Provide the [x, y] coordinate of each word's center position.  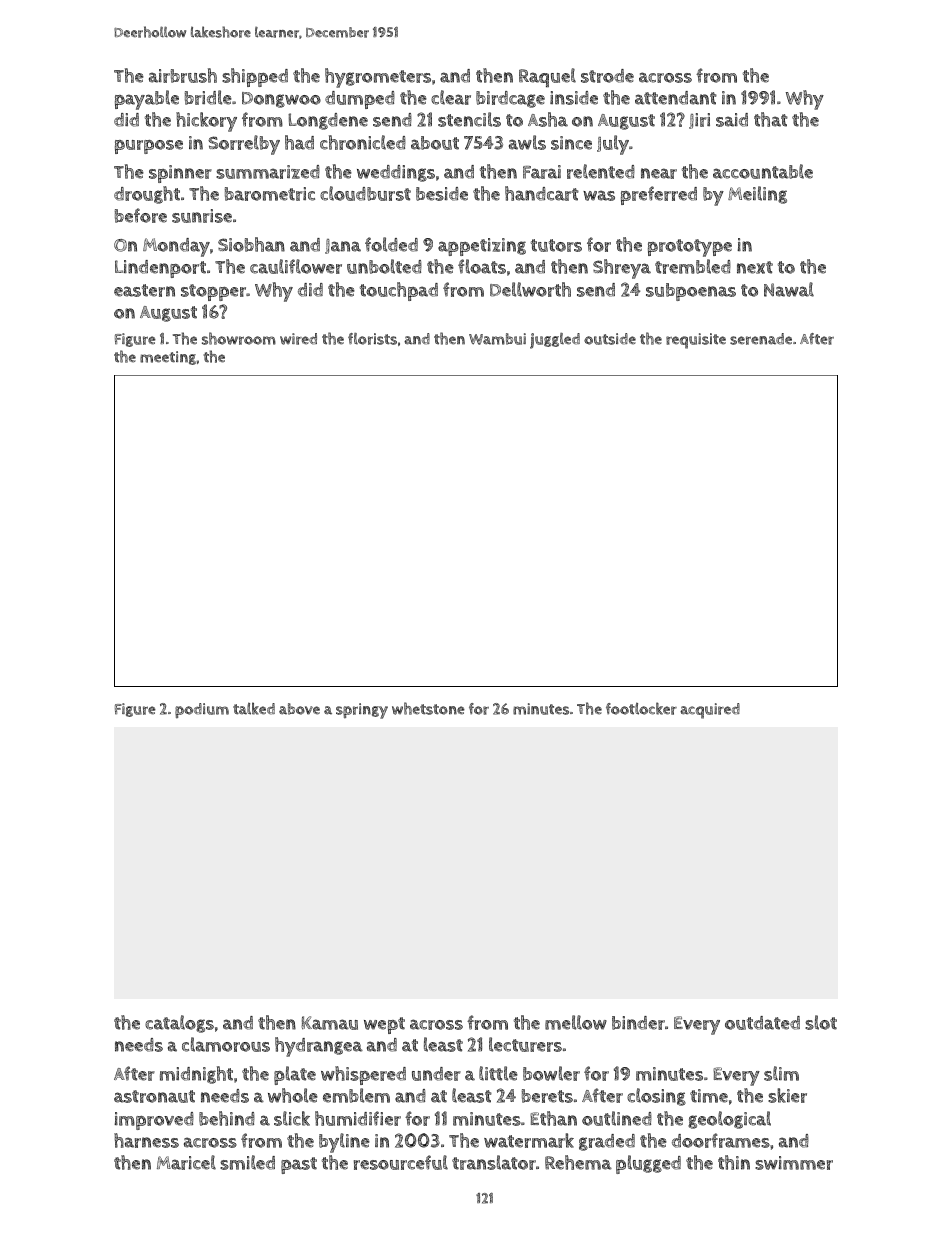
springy [362, 711]
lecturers [525, 1044]
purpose [149, 147]
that [771, 119]
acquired [710, 711]
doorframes [721, 1140]
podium [202, 710]
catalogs [179, 1024]
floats [482, 266]
